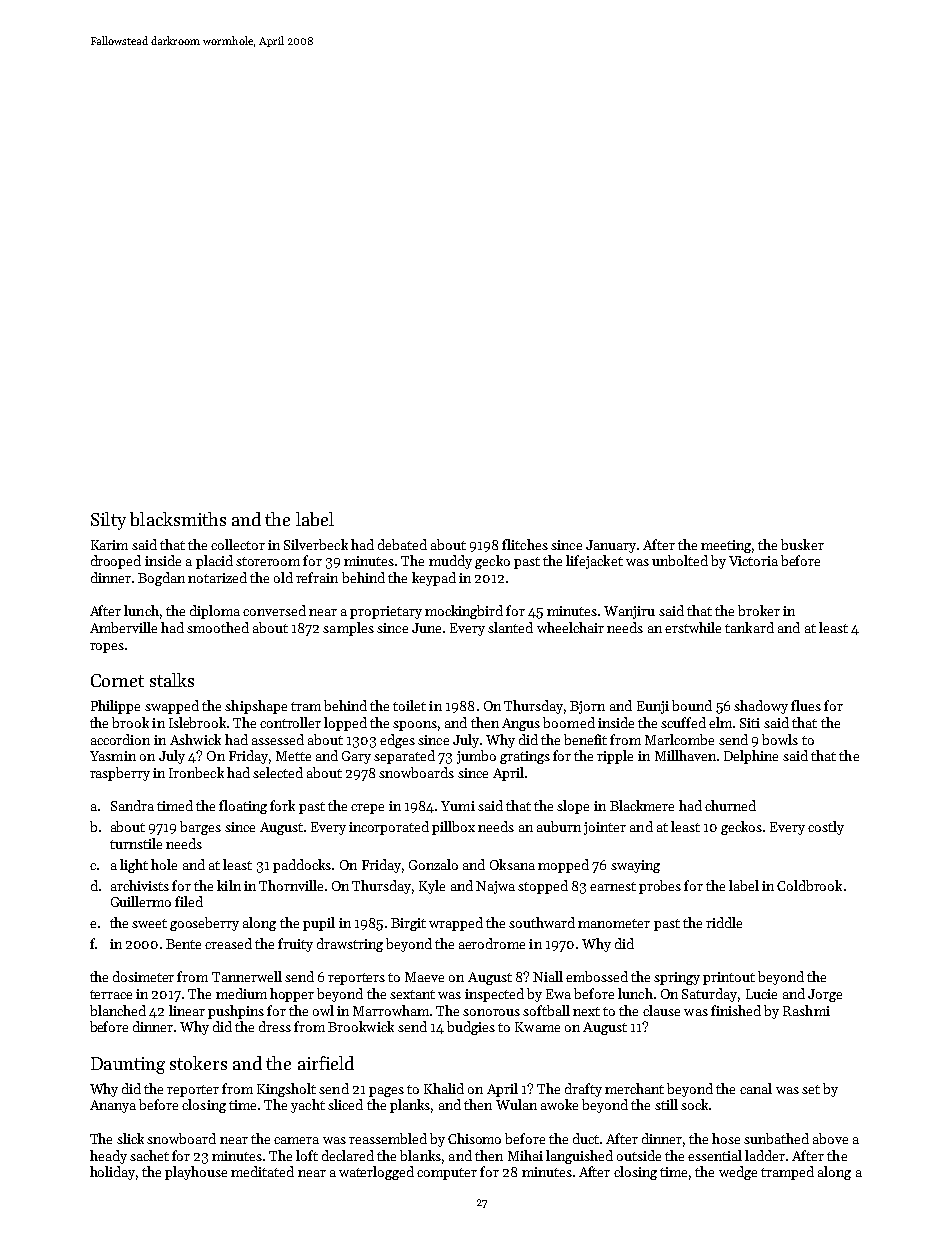 The image size is (952, 1233). What do you see at coordinates (120, 739) in the document?
I see `accordion` at bounding box center [120, 739].
